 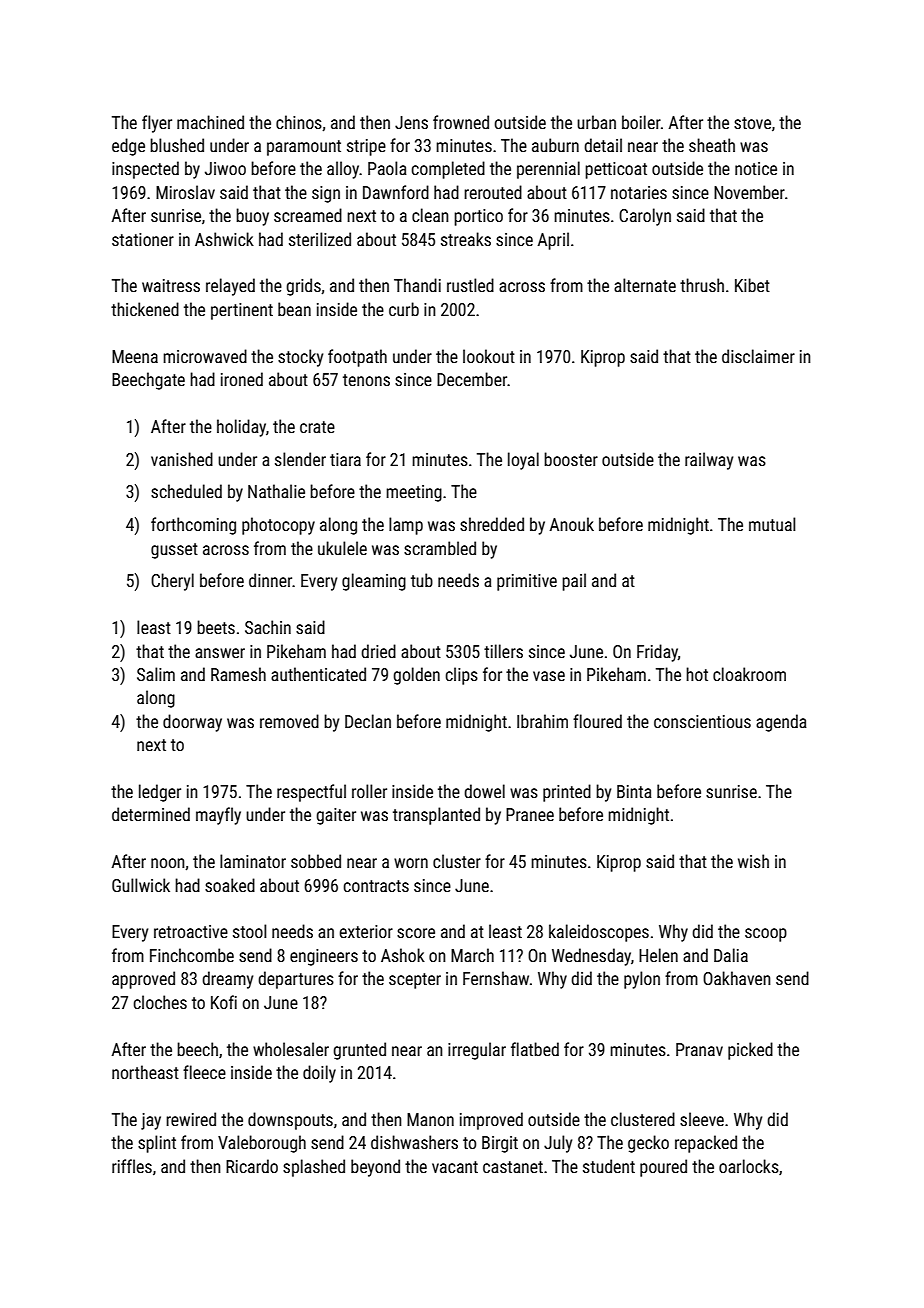 I want to click on loyal, so click(x=523, y=461).
